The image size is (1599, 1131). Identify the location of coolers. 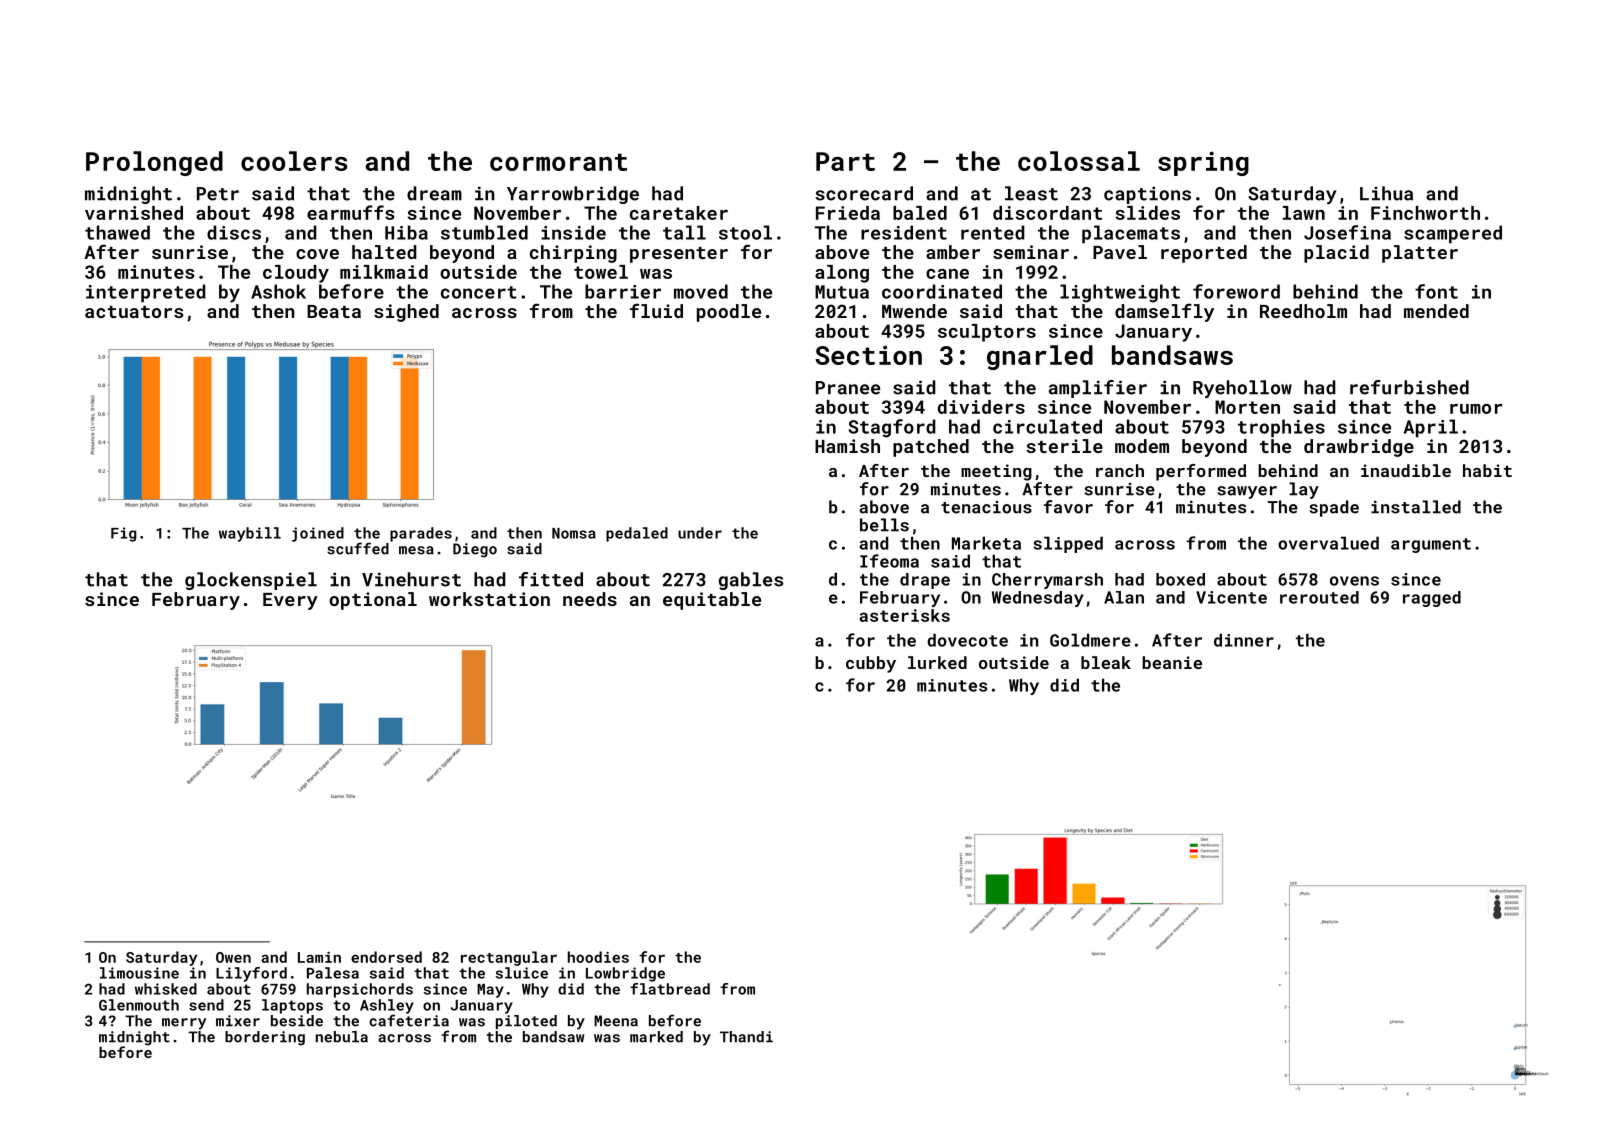
(294, 161).
